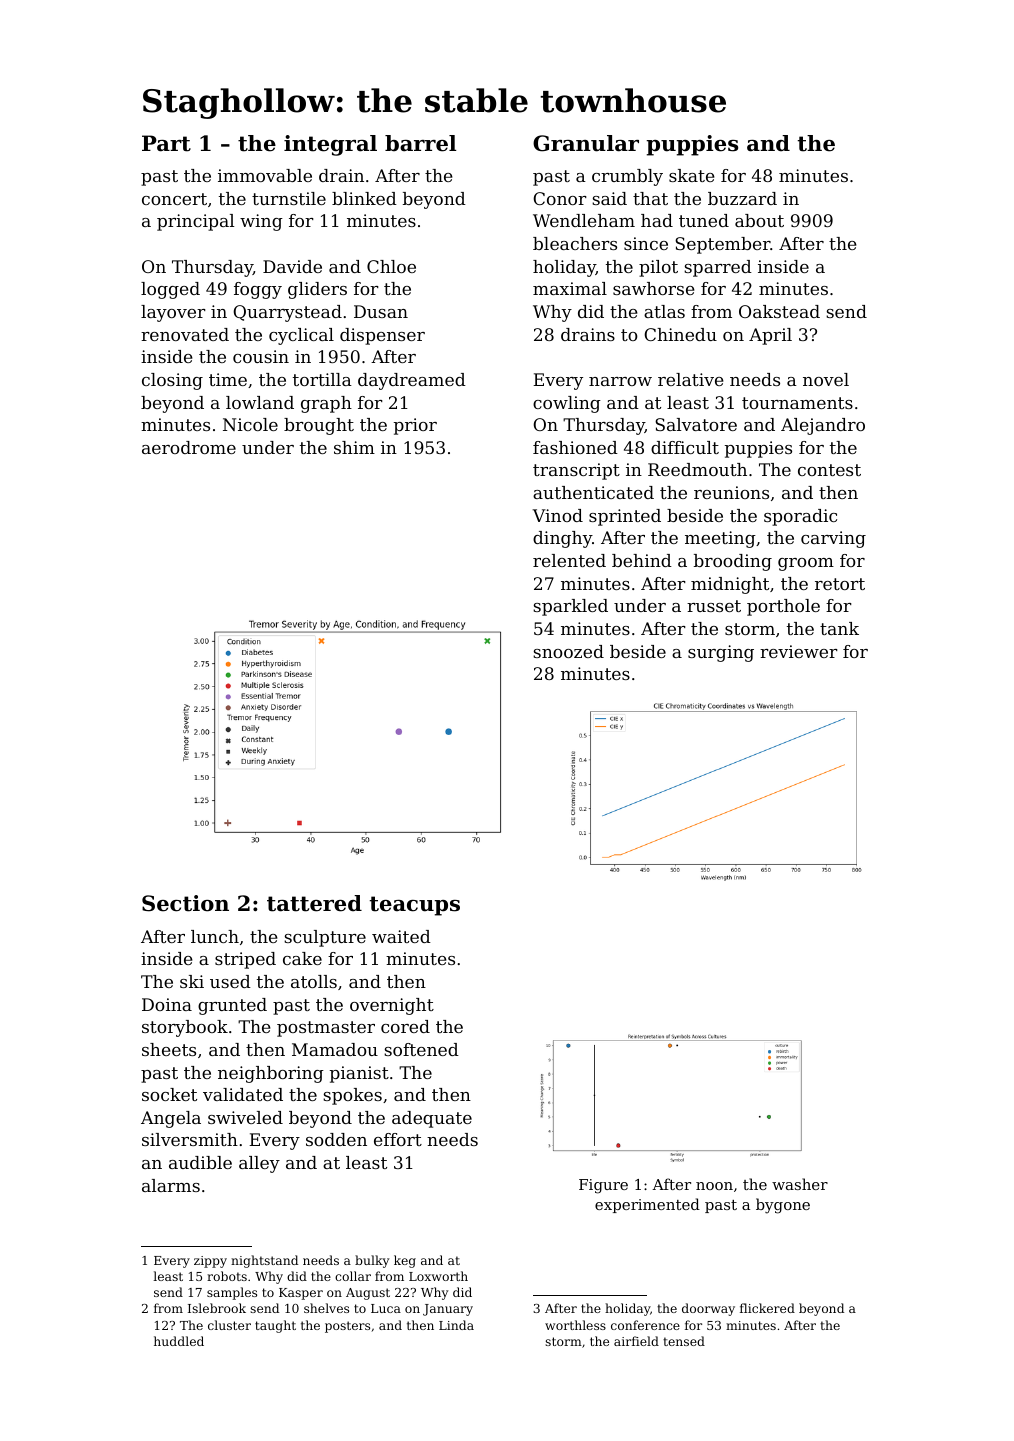 The height and width of the screenshot is (1441, 1014). Describe the element at coordinates (386, 1308) in the screenshot. I see `Luca` at that location.
